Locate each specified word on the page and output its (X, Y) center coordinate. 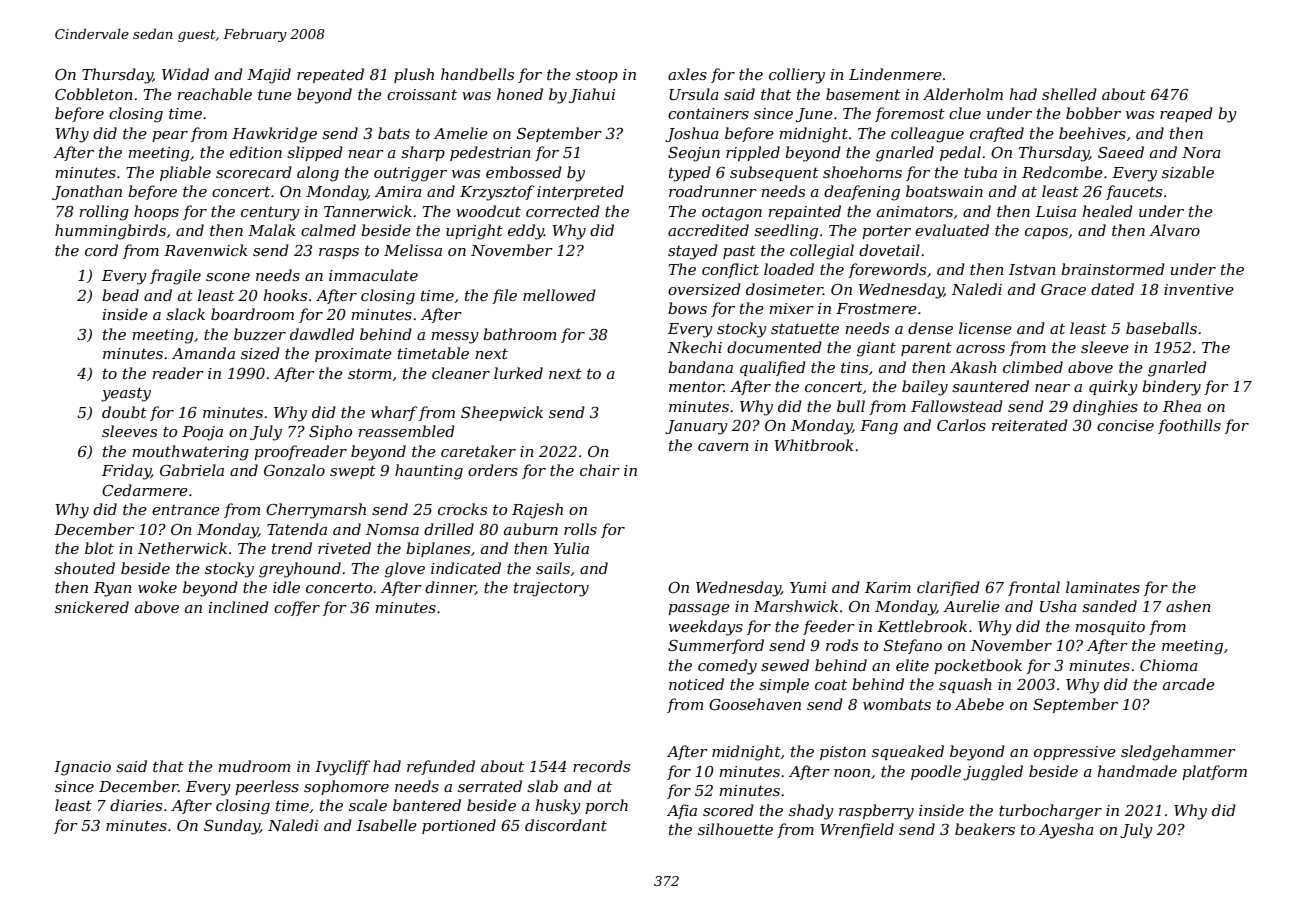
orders (493, 470)
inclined (239, 607)
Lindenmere (895, 74)
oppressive (1075, 753)
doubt (124, 412)
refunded (441, 767)
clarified (948, 588)
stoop (597, 76)
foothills (1189, 426)
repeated (330, 75)
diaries (136, 805)
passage (699, 610)
